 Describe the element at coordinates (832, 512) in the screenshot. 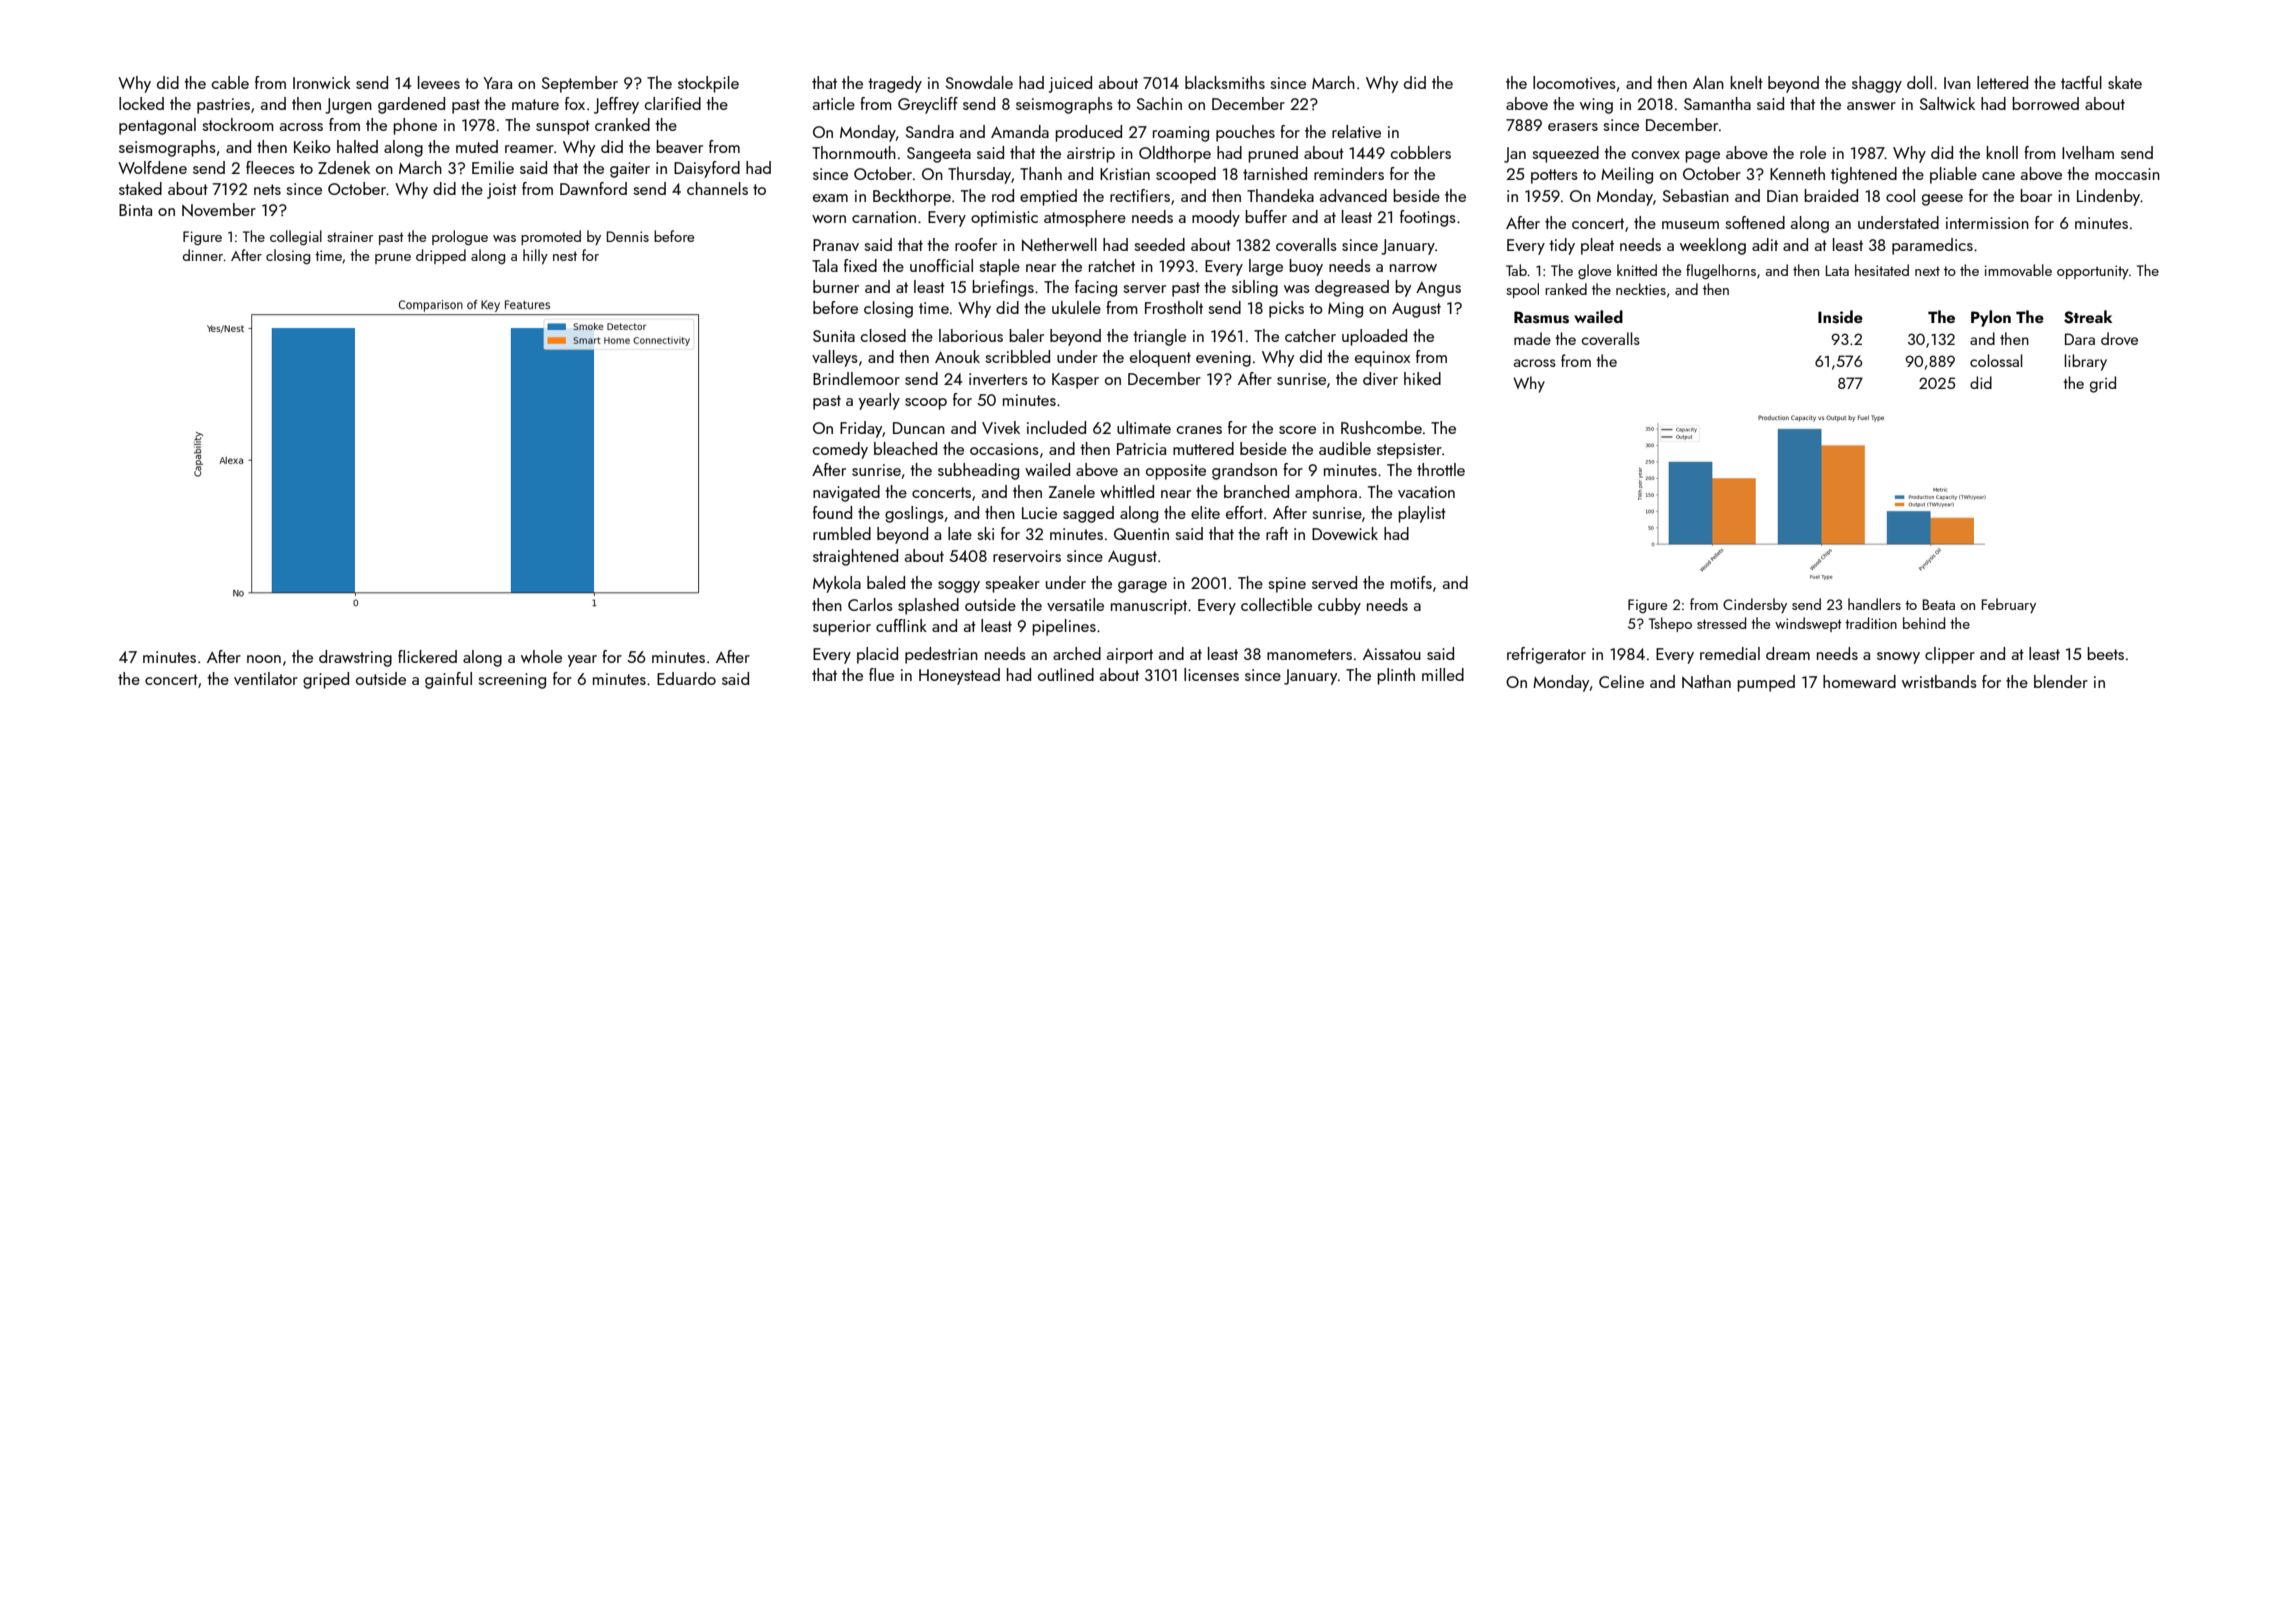

I see `found` at that location.
